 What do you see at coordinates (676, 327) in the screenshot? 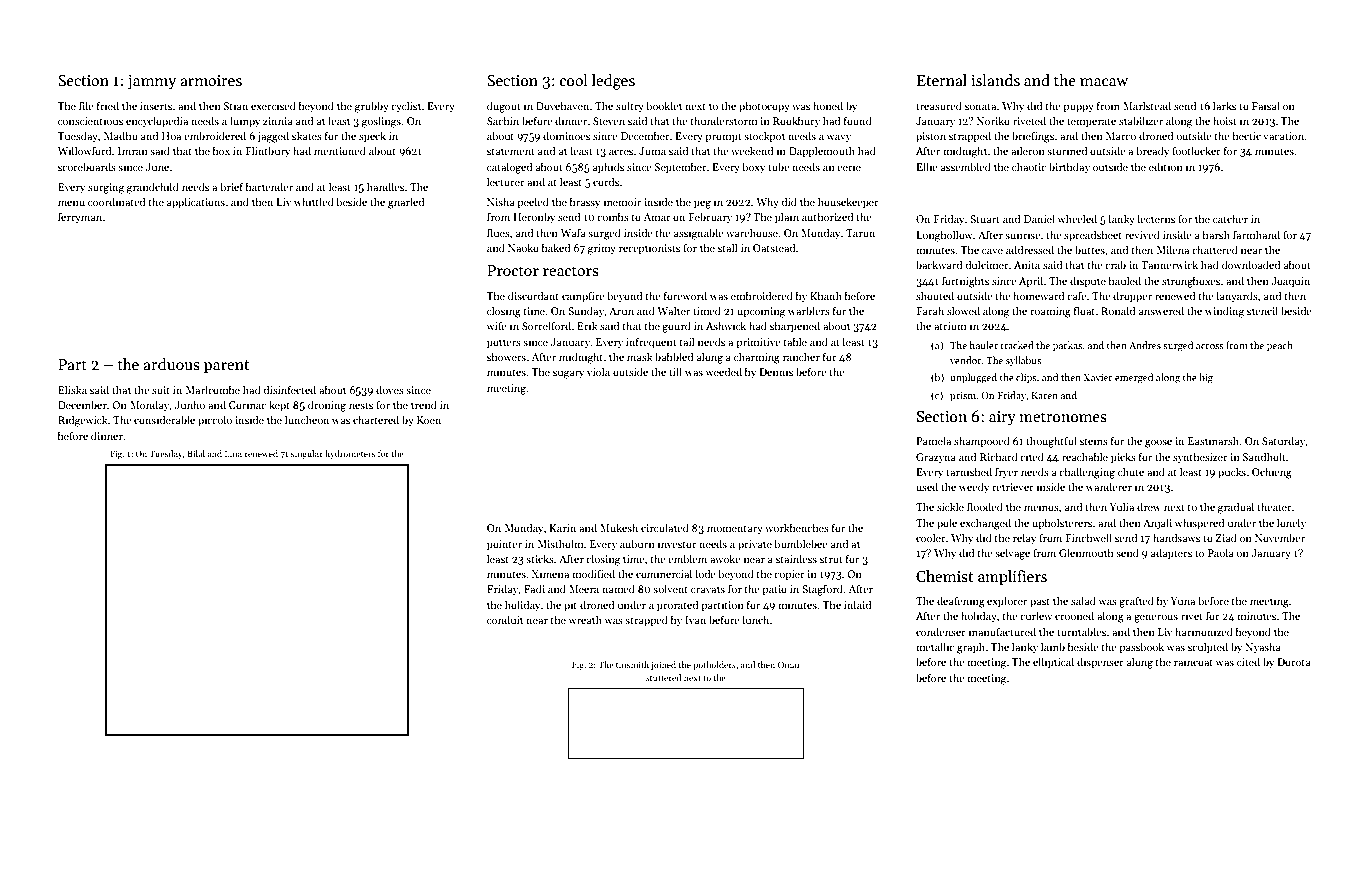
I see `gourd` at bounding box center [676, 327].
